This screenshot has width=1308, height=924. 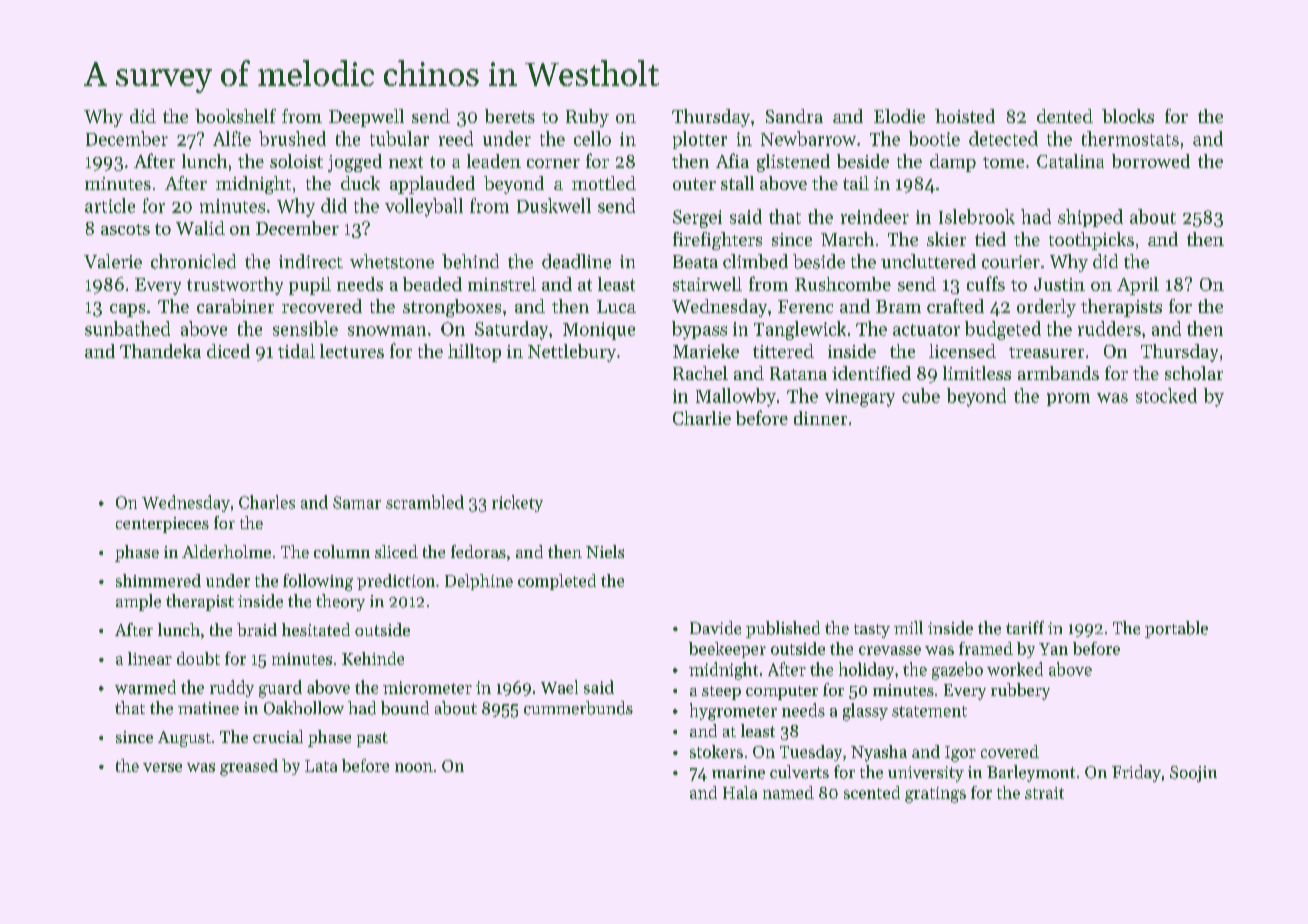 What do you see at coordinates (717, 241) in the screenshot?
I see `firefighters` at bounding box center [717, 241].
